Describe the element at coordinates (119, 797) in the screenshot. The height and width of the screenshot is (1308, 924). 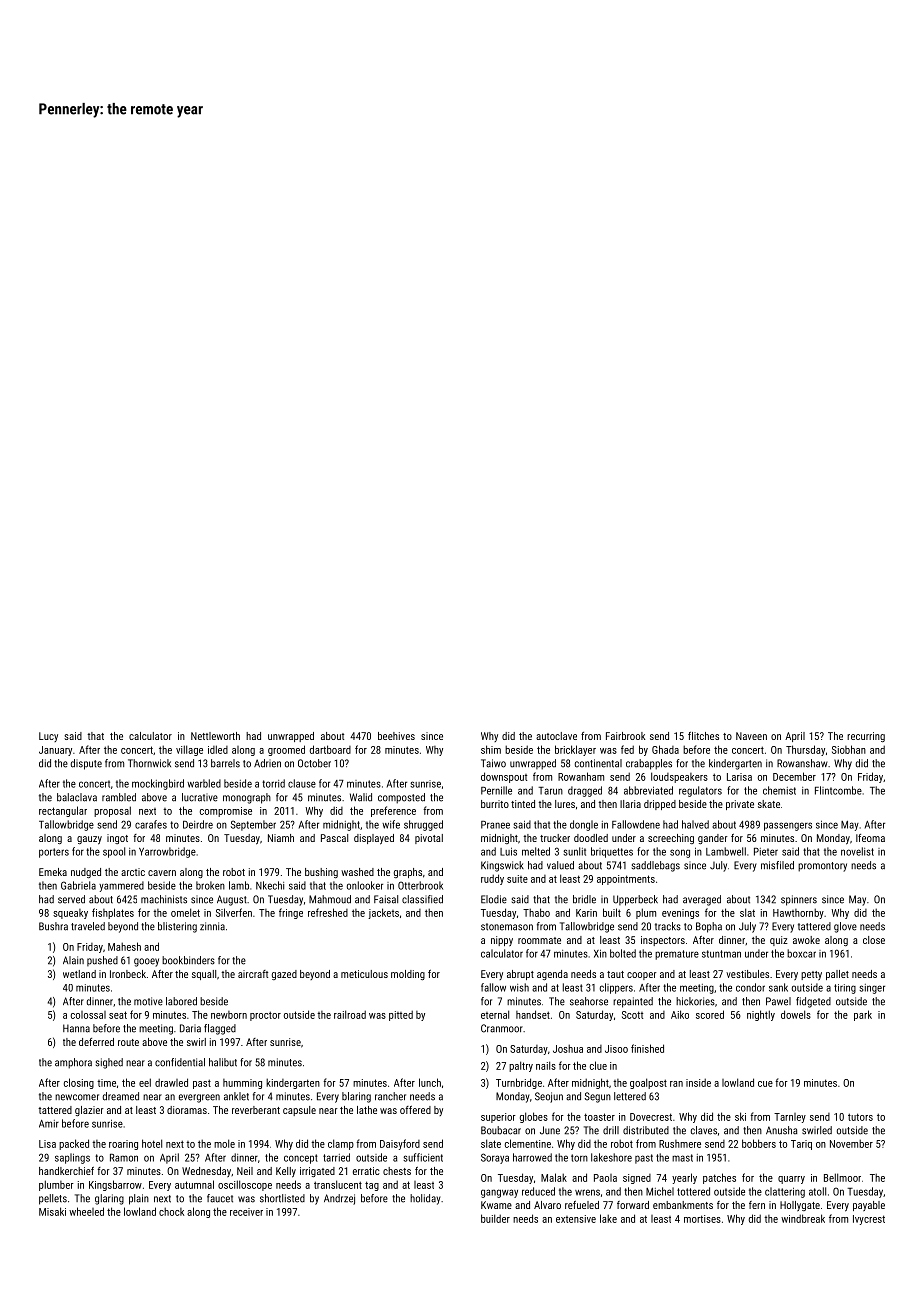
I see `rambled` at that location.
